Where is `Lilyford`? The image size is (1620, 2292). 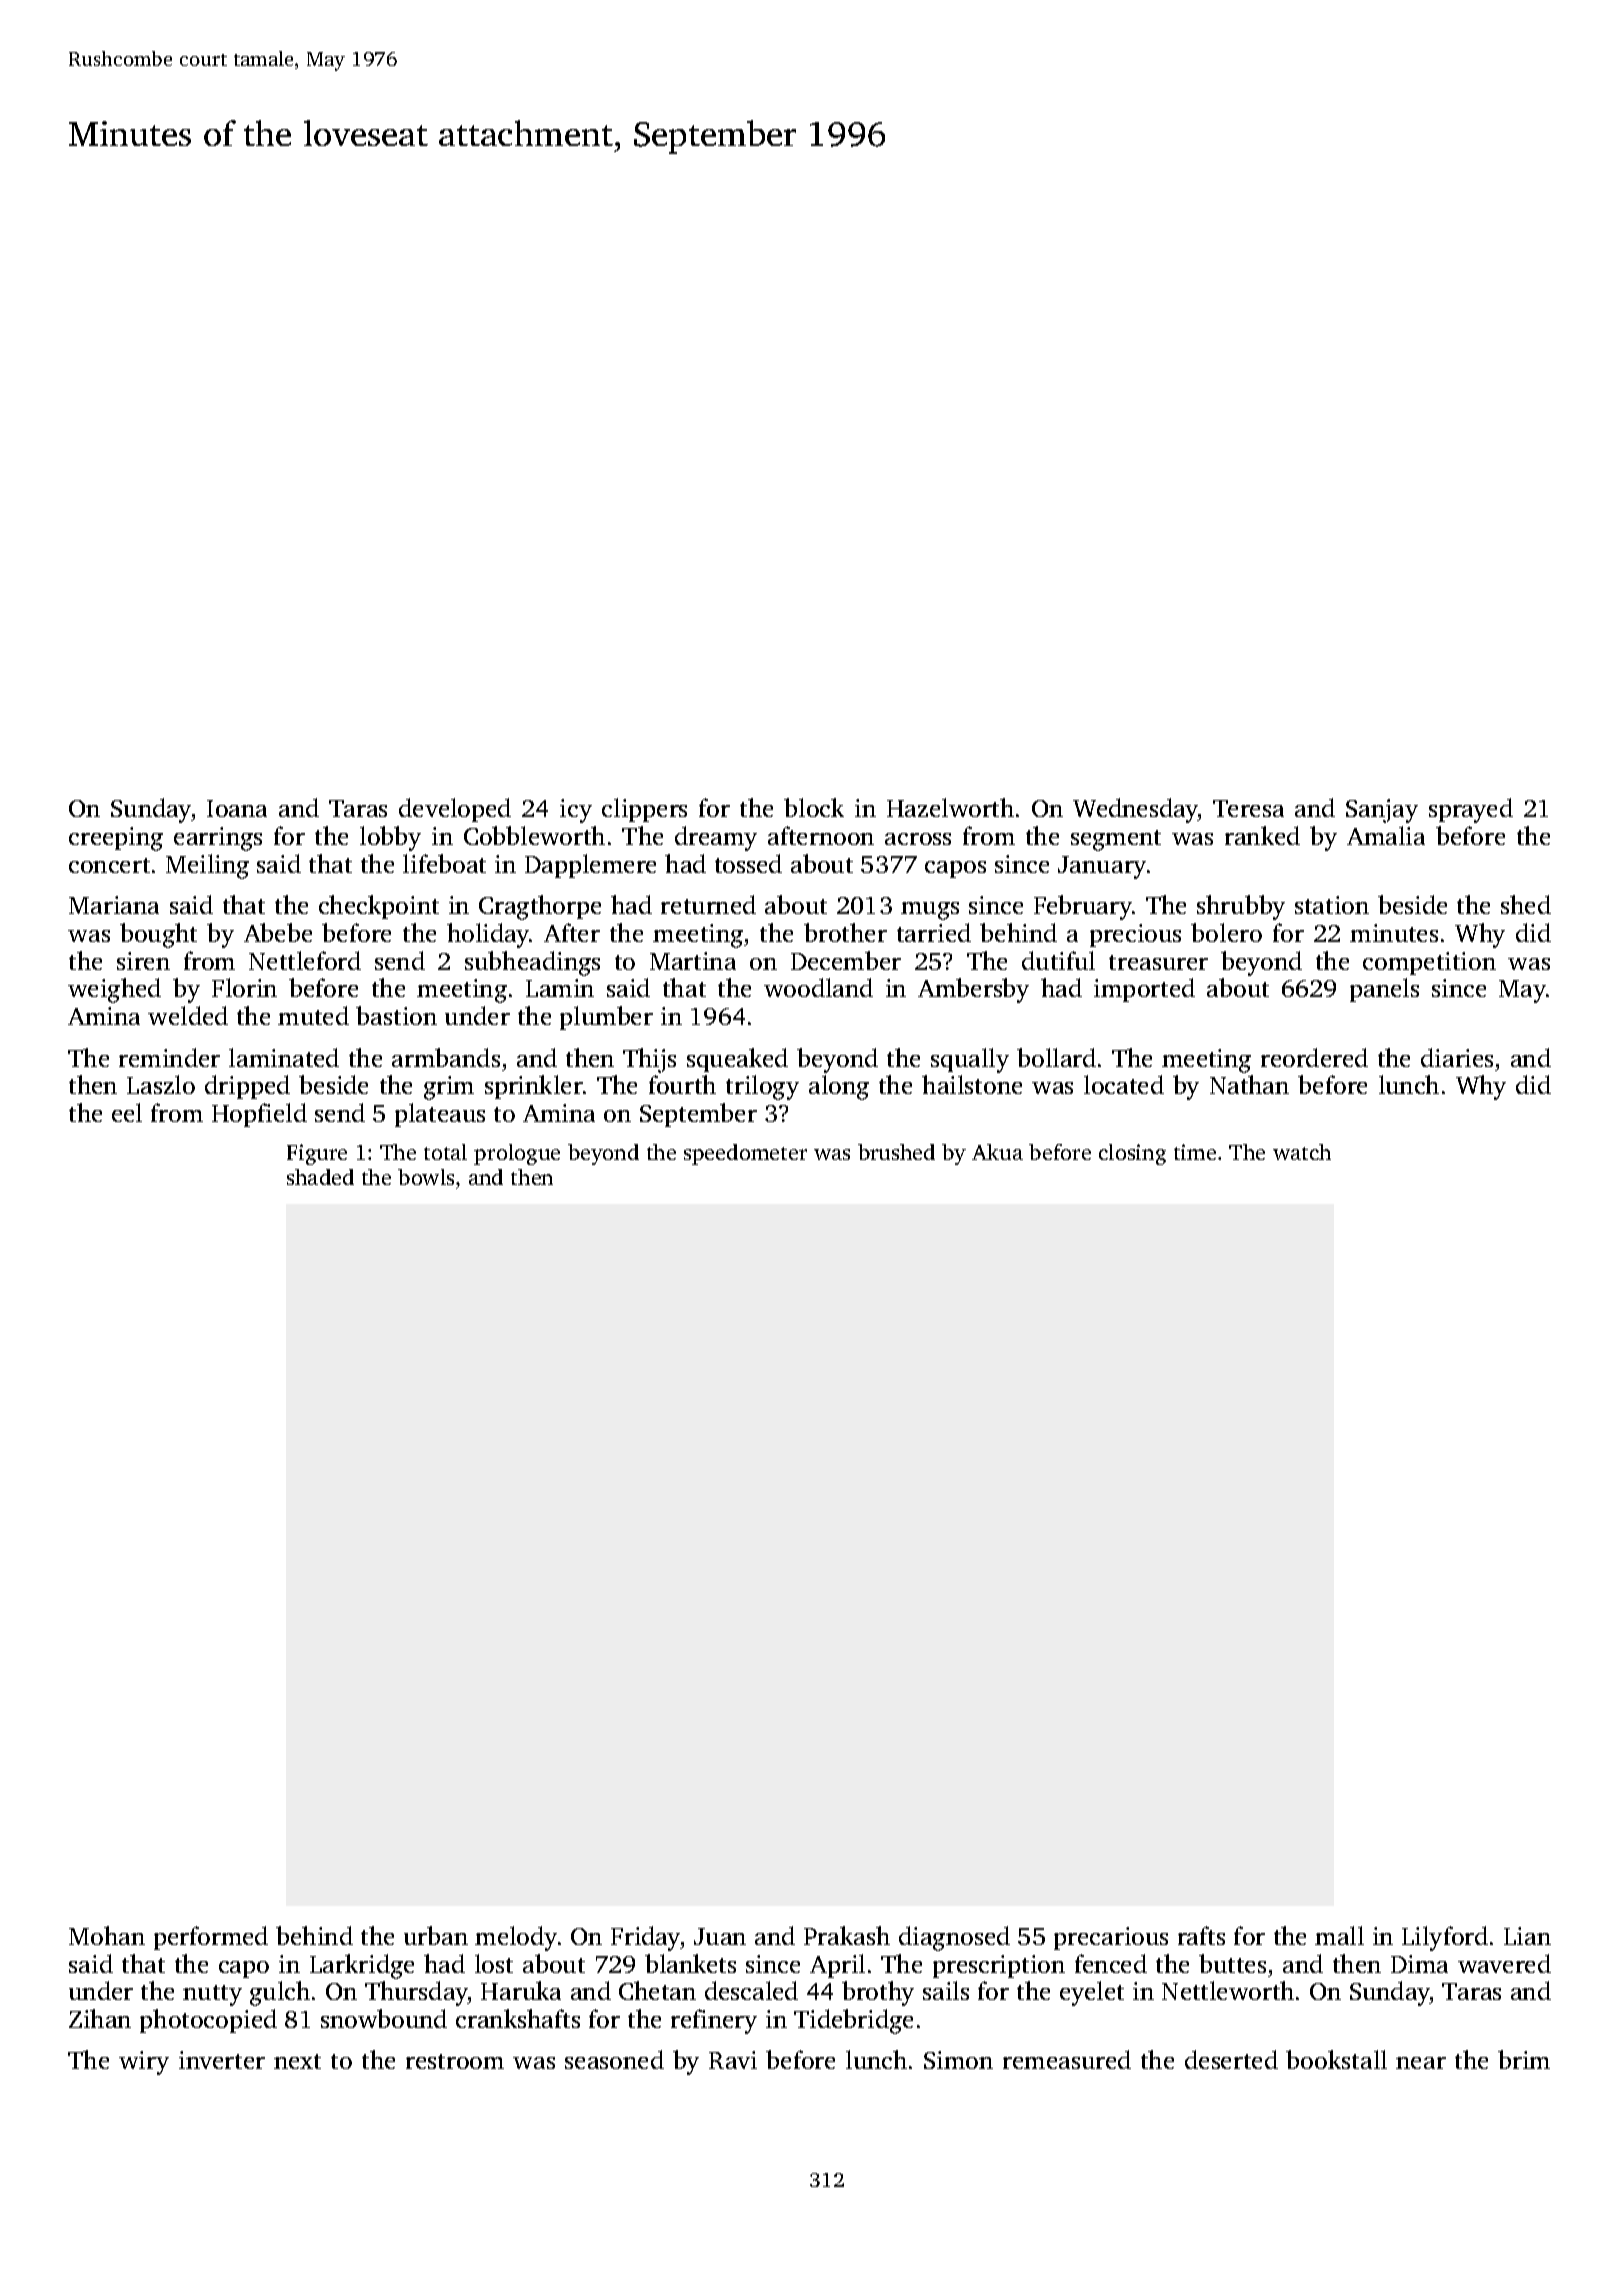 Lilyford is located at coordinates (1445, 1938).
